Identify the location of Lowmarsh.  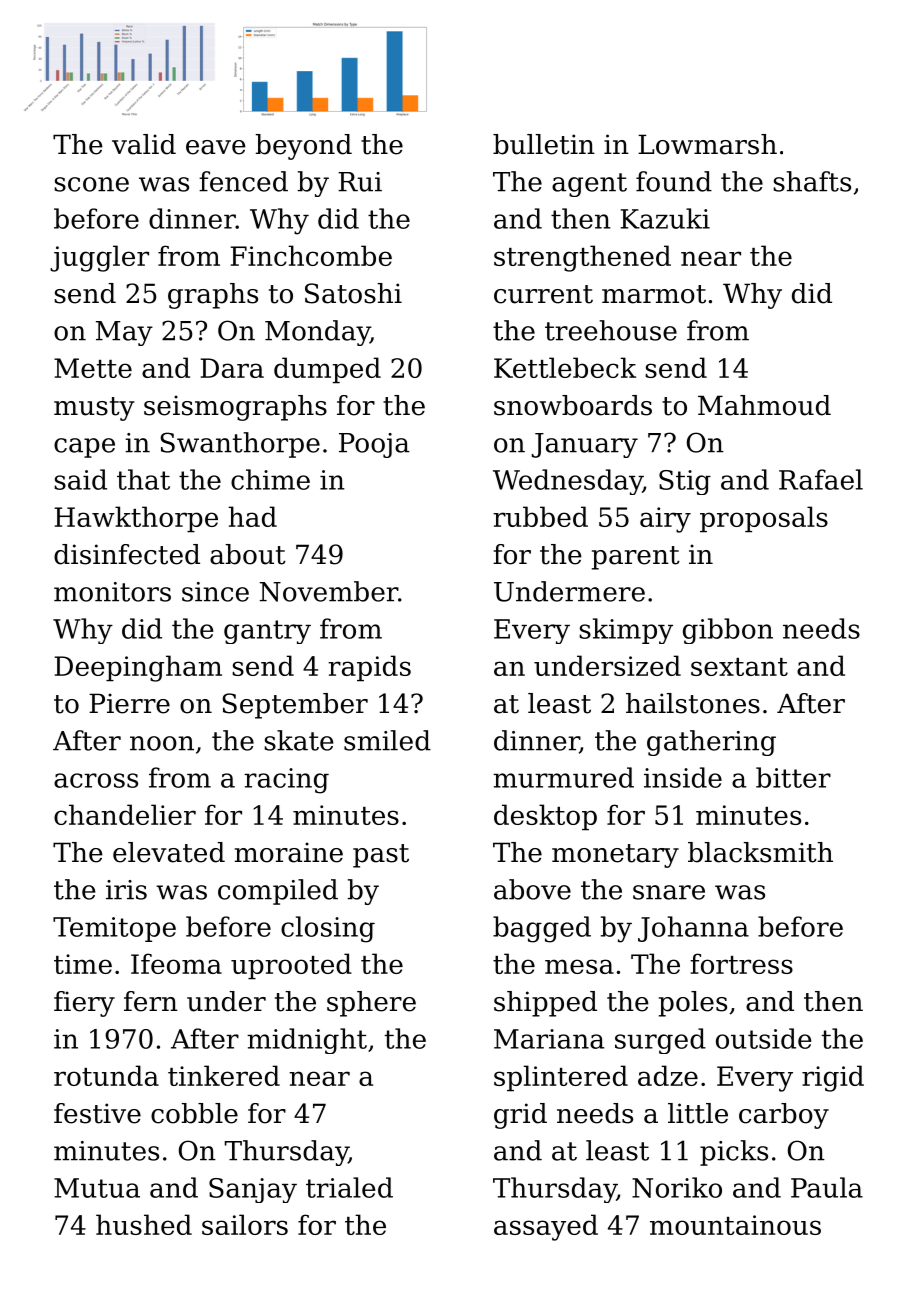
(707, 144).
